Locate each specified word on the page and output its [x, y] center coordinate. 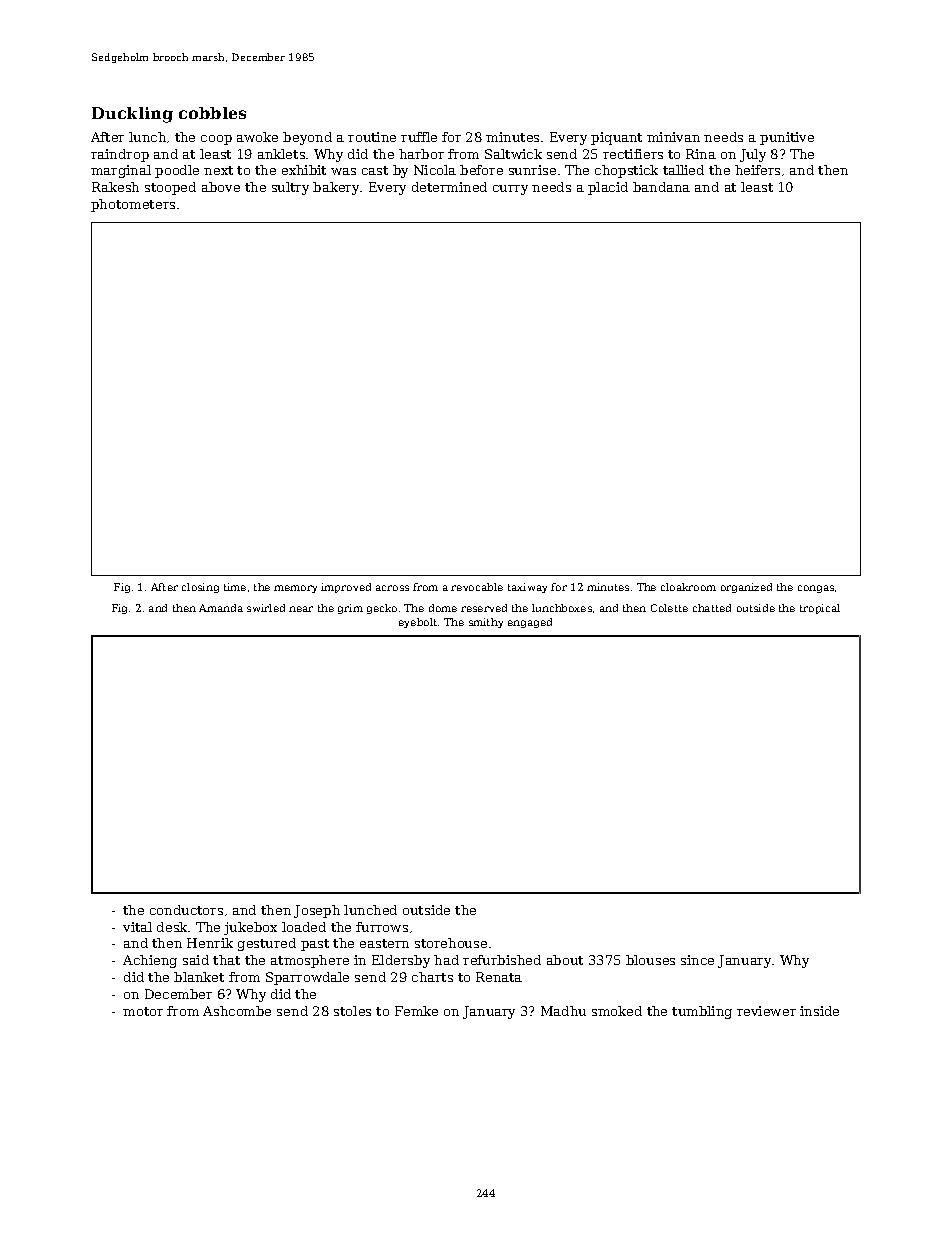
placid [608, 188]
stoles [352, 1011]
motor [143, 1011]
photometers [133, 205]
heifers [757, 170]
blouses [650, 960]
